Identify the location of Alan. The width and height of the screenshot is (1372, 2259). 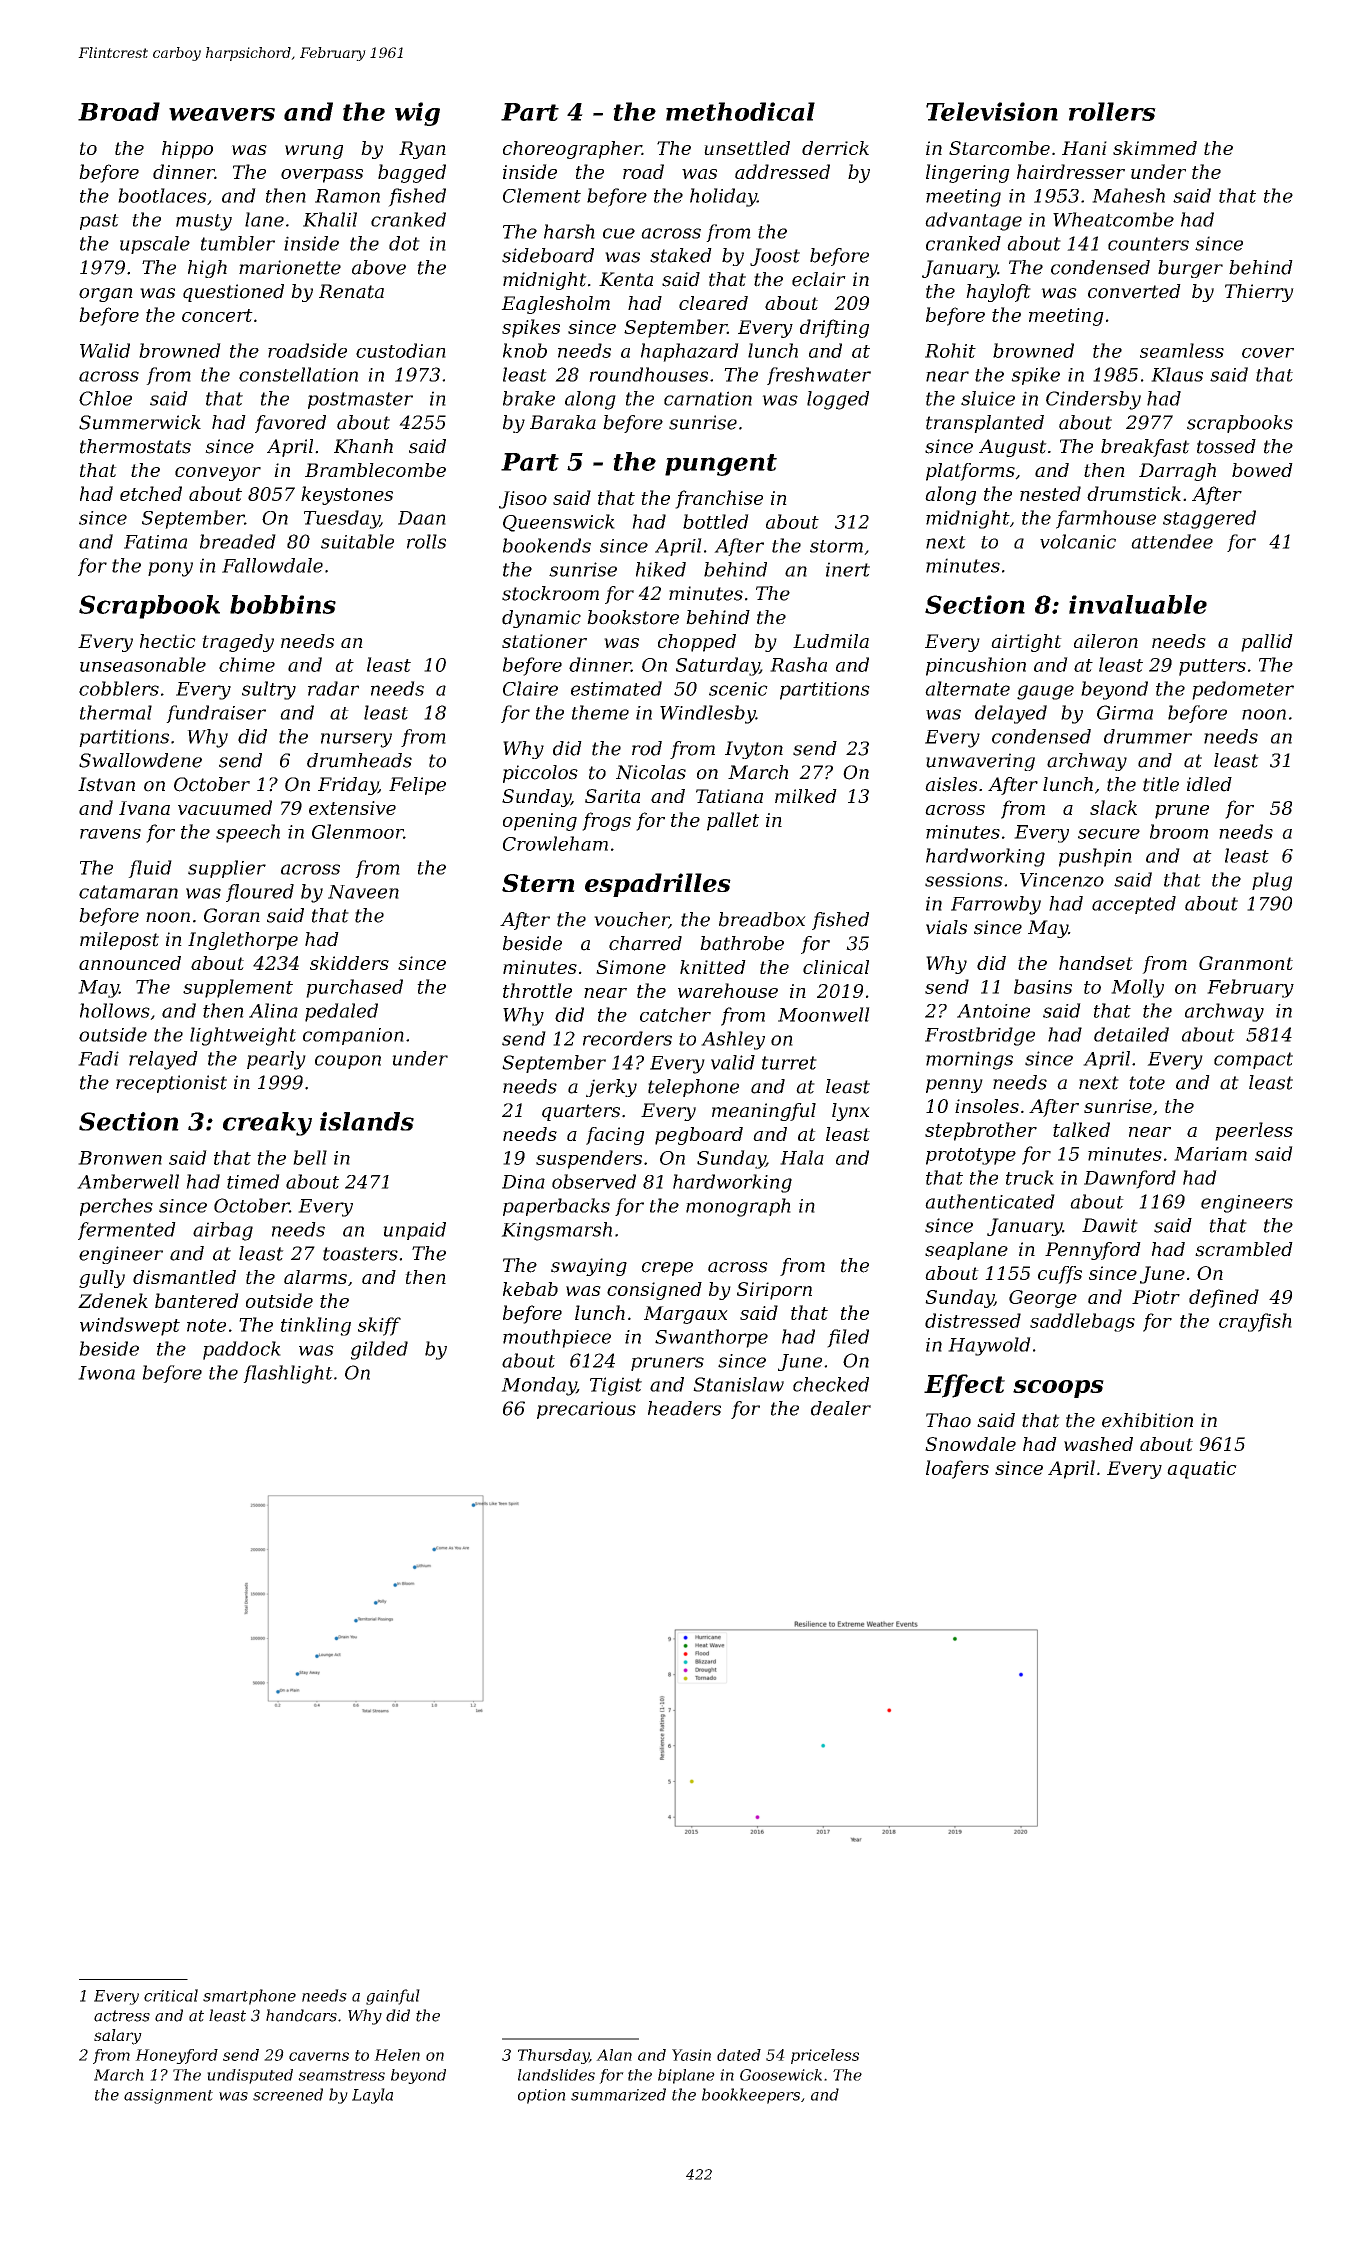
(614, 2055).
